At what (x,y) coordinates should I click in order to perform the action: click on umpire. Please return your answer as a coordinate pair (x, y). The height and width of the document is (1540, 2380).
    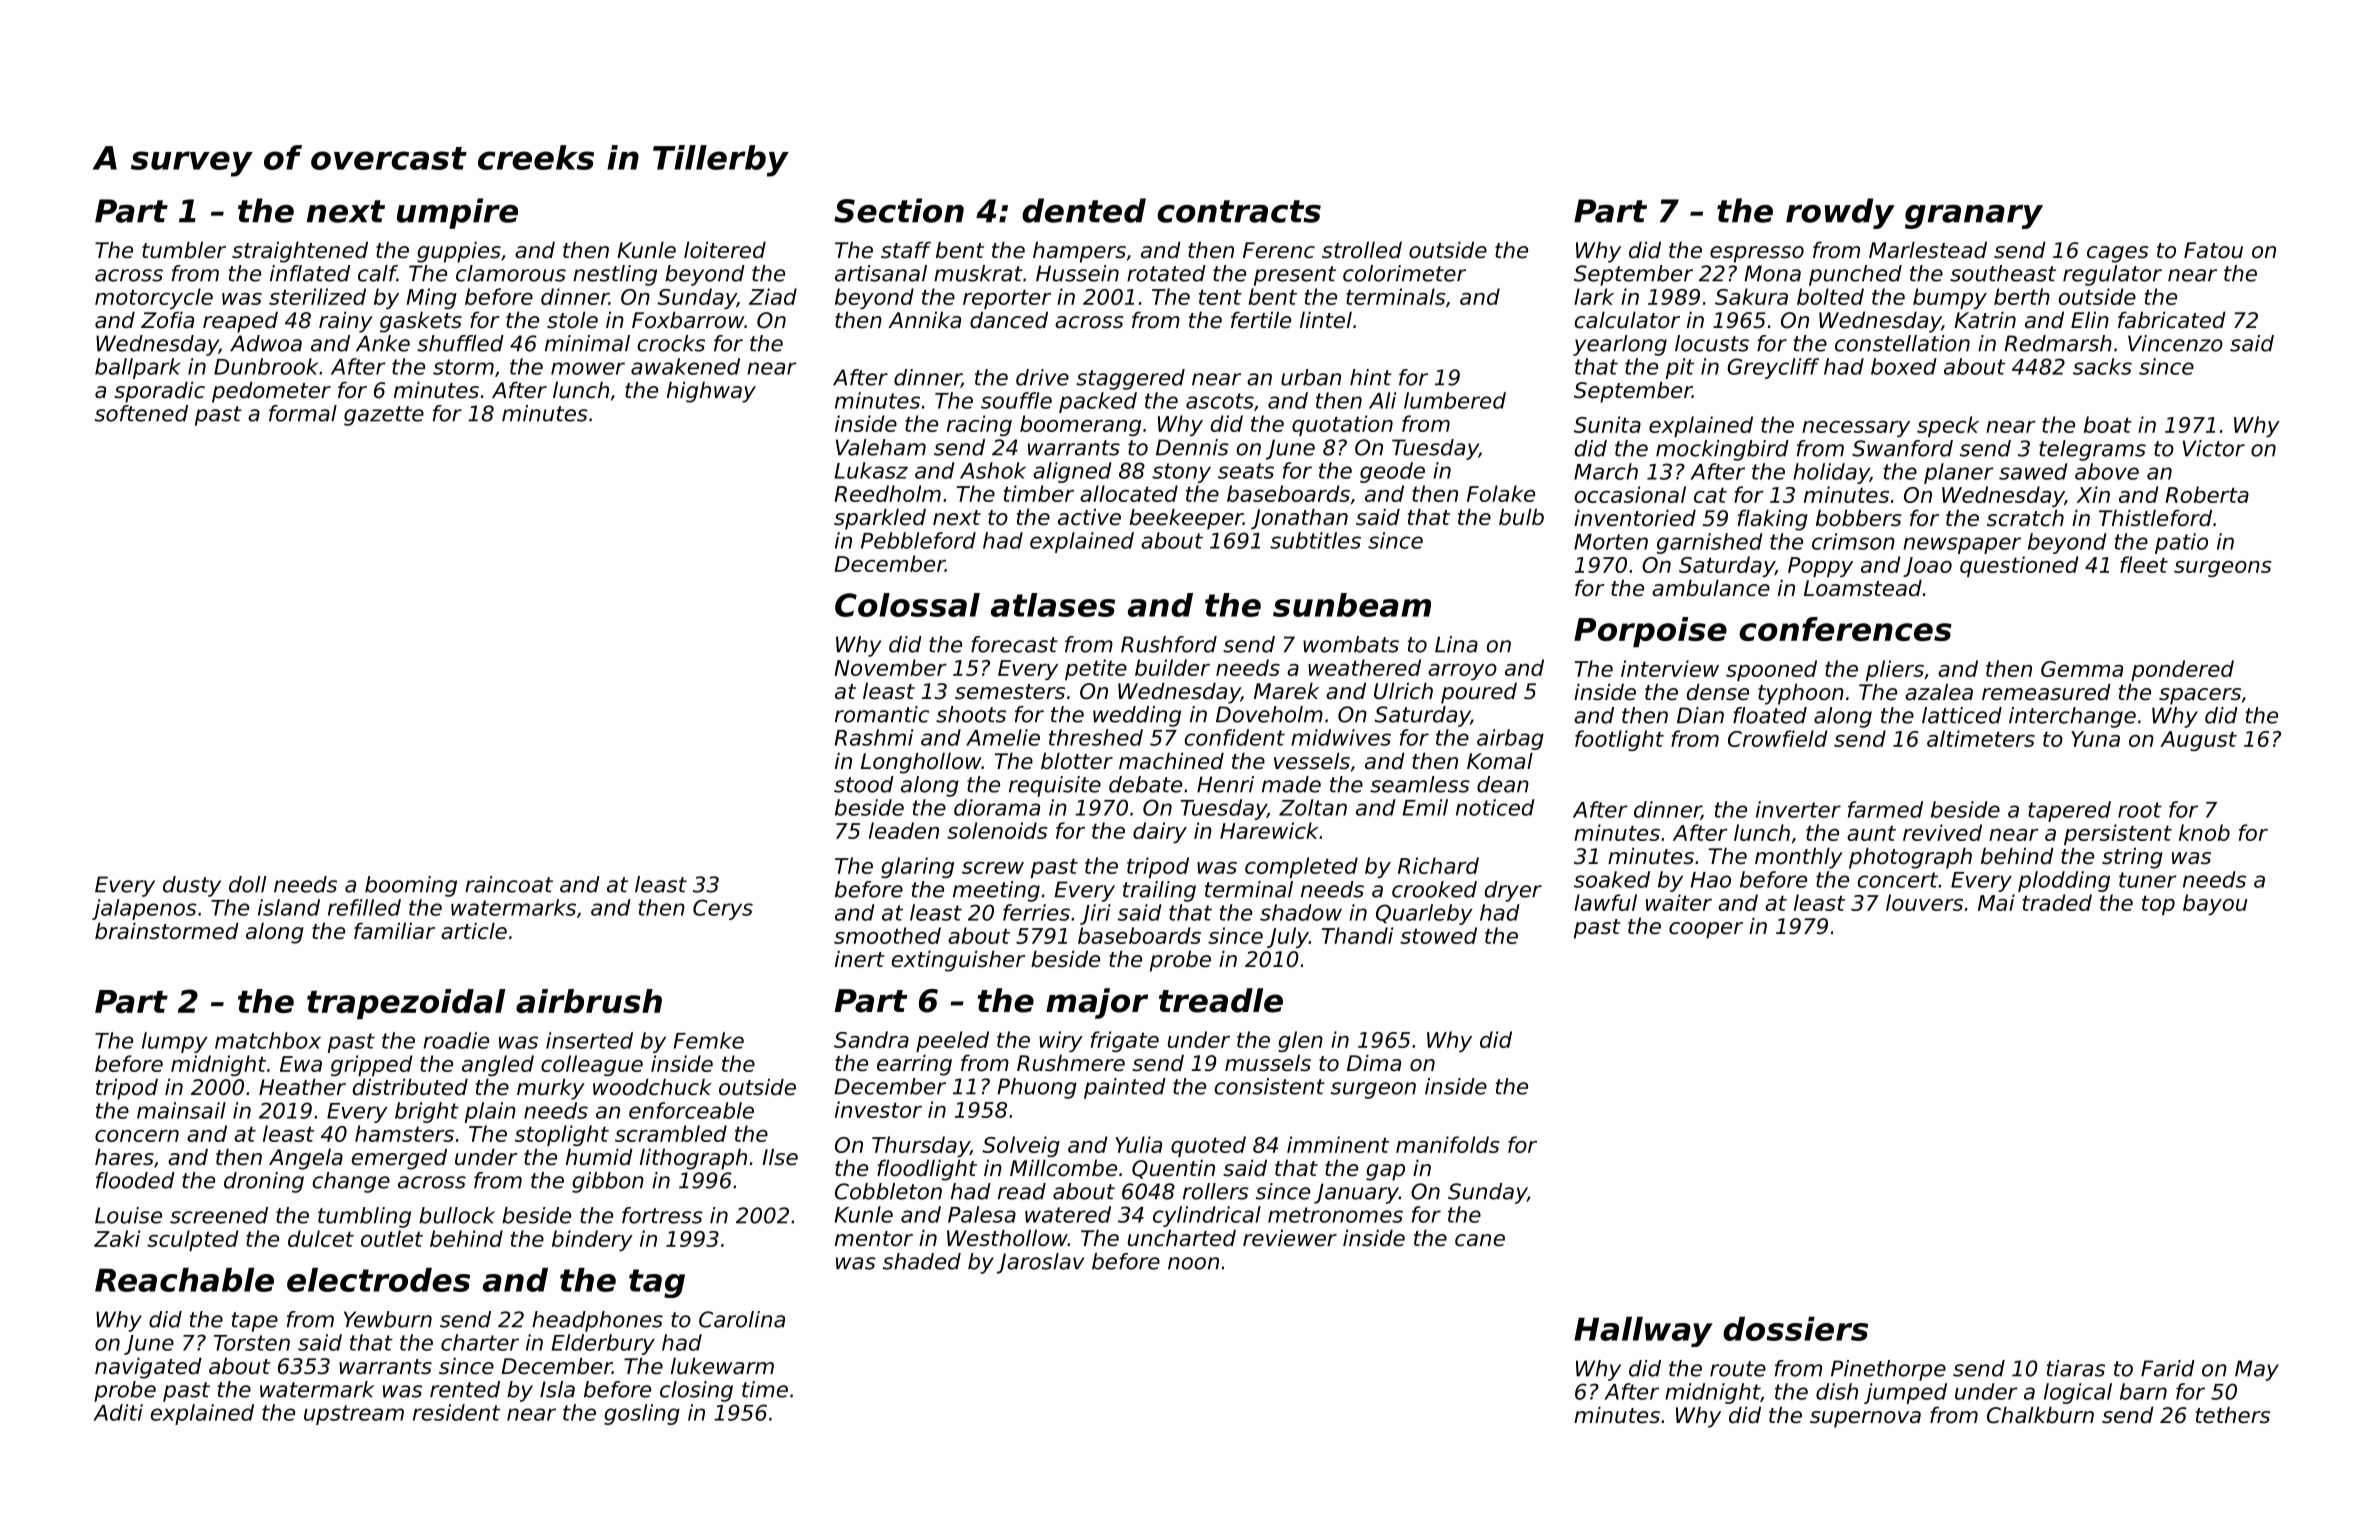
    Looking at the image, I should click on (457, 213).
